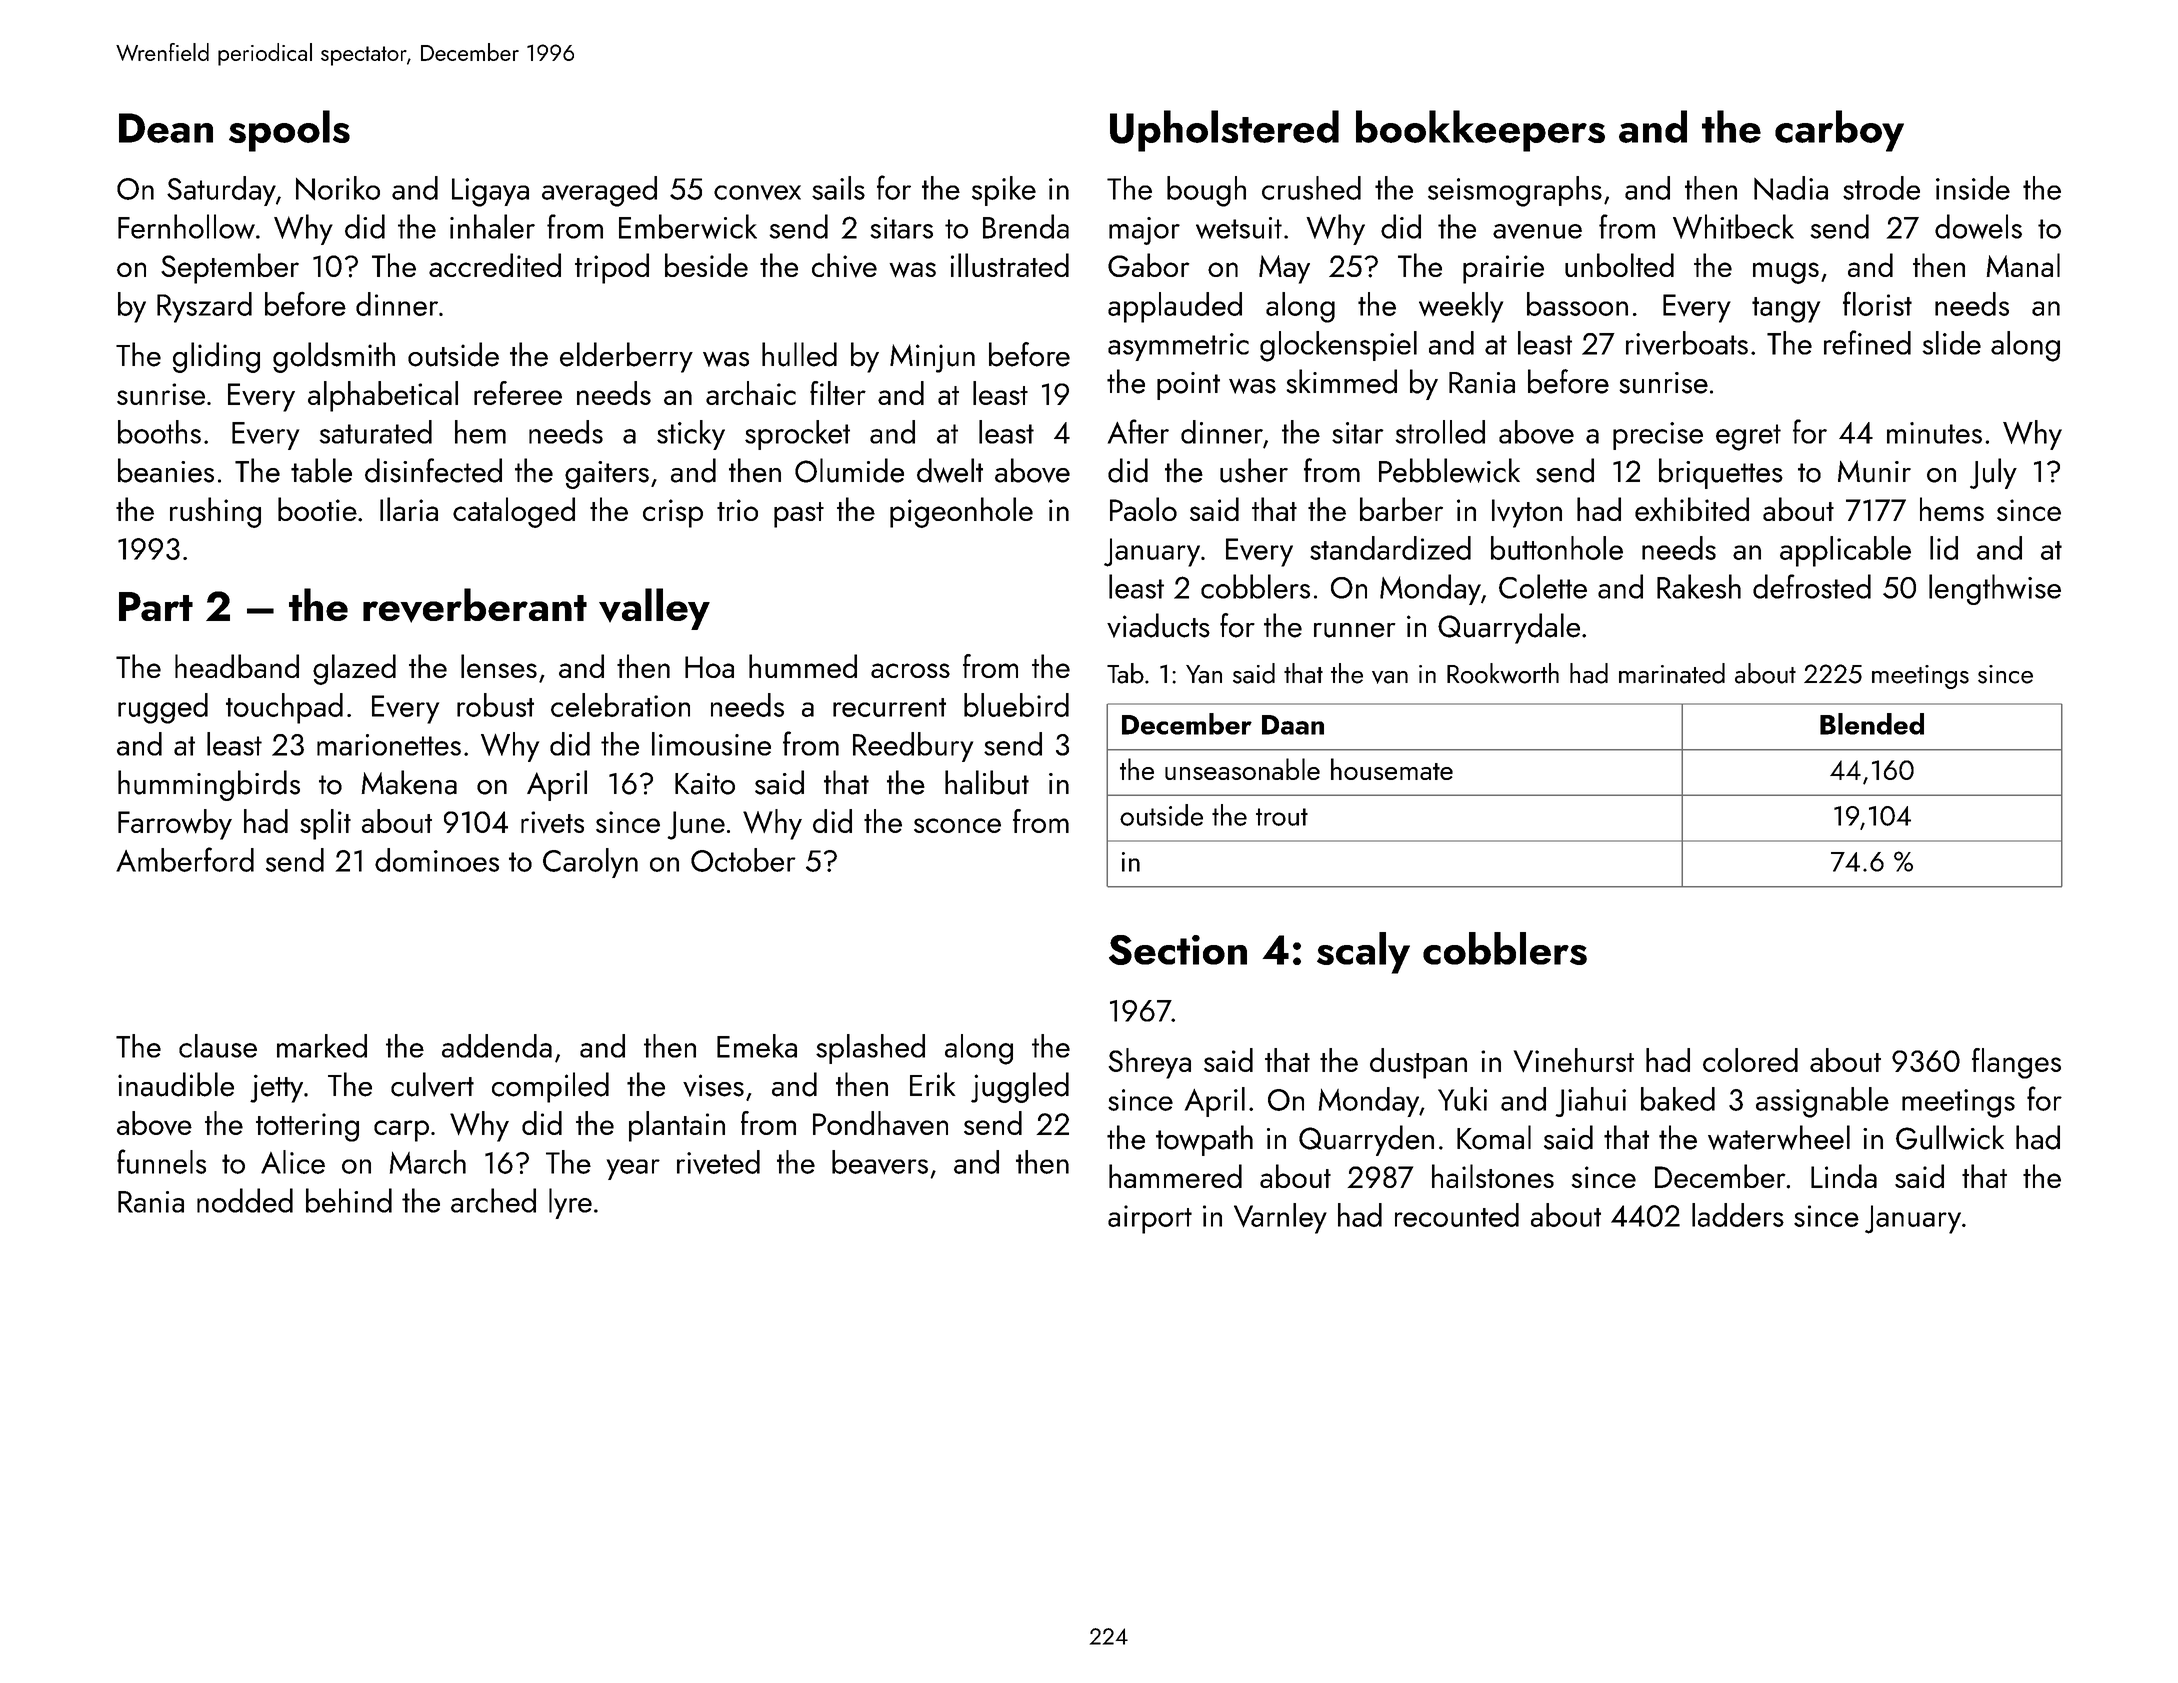 The image size is (2178, 1683). Describe the element at coordinates (957, 825) in the screenshot. I see `sconce` at that location.
